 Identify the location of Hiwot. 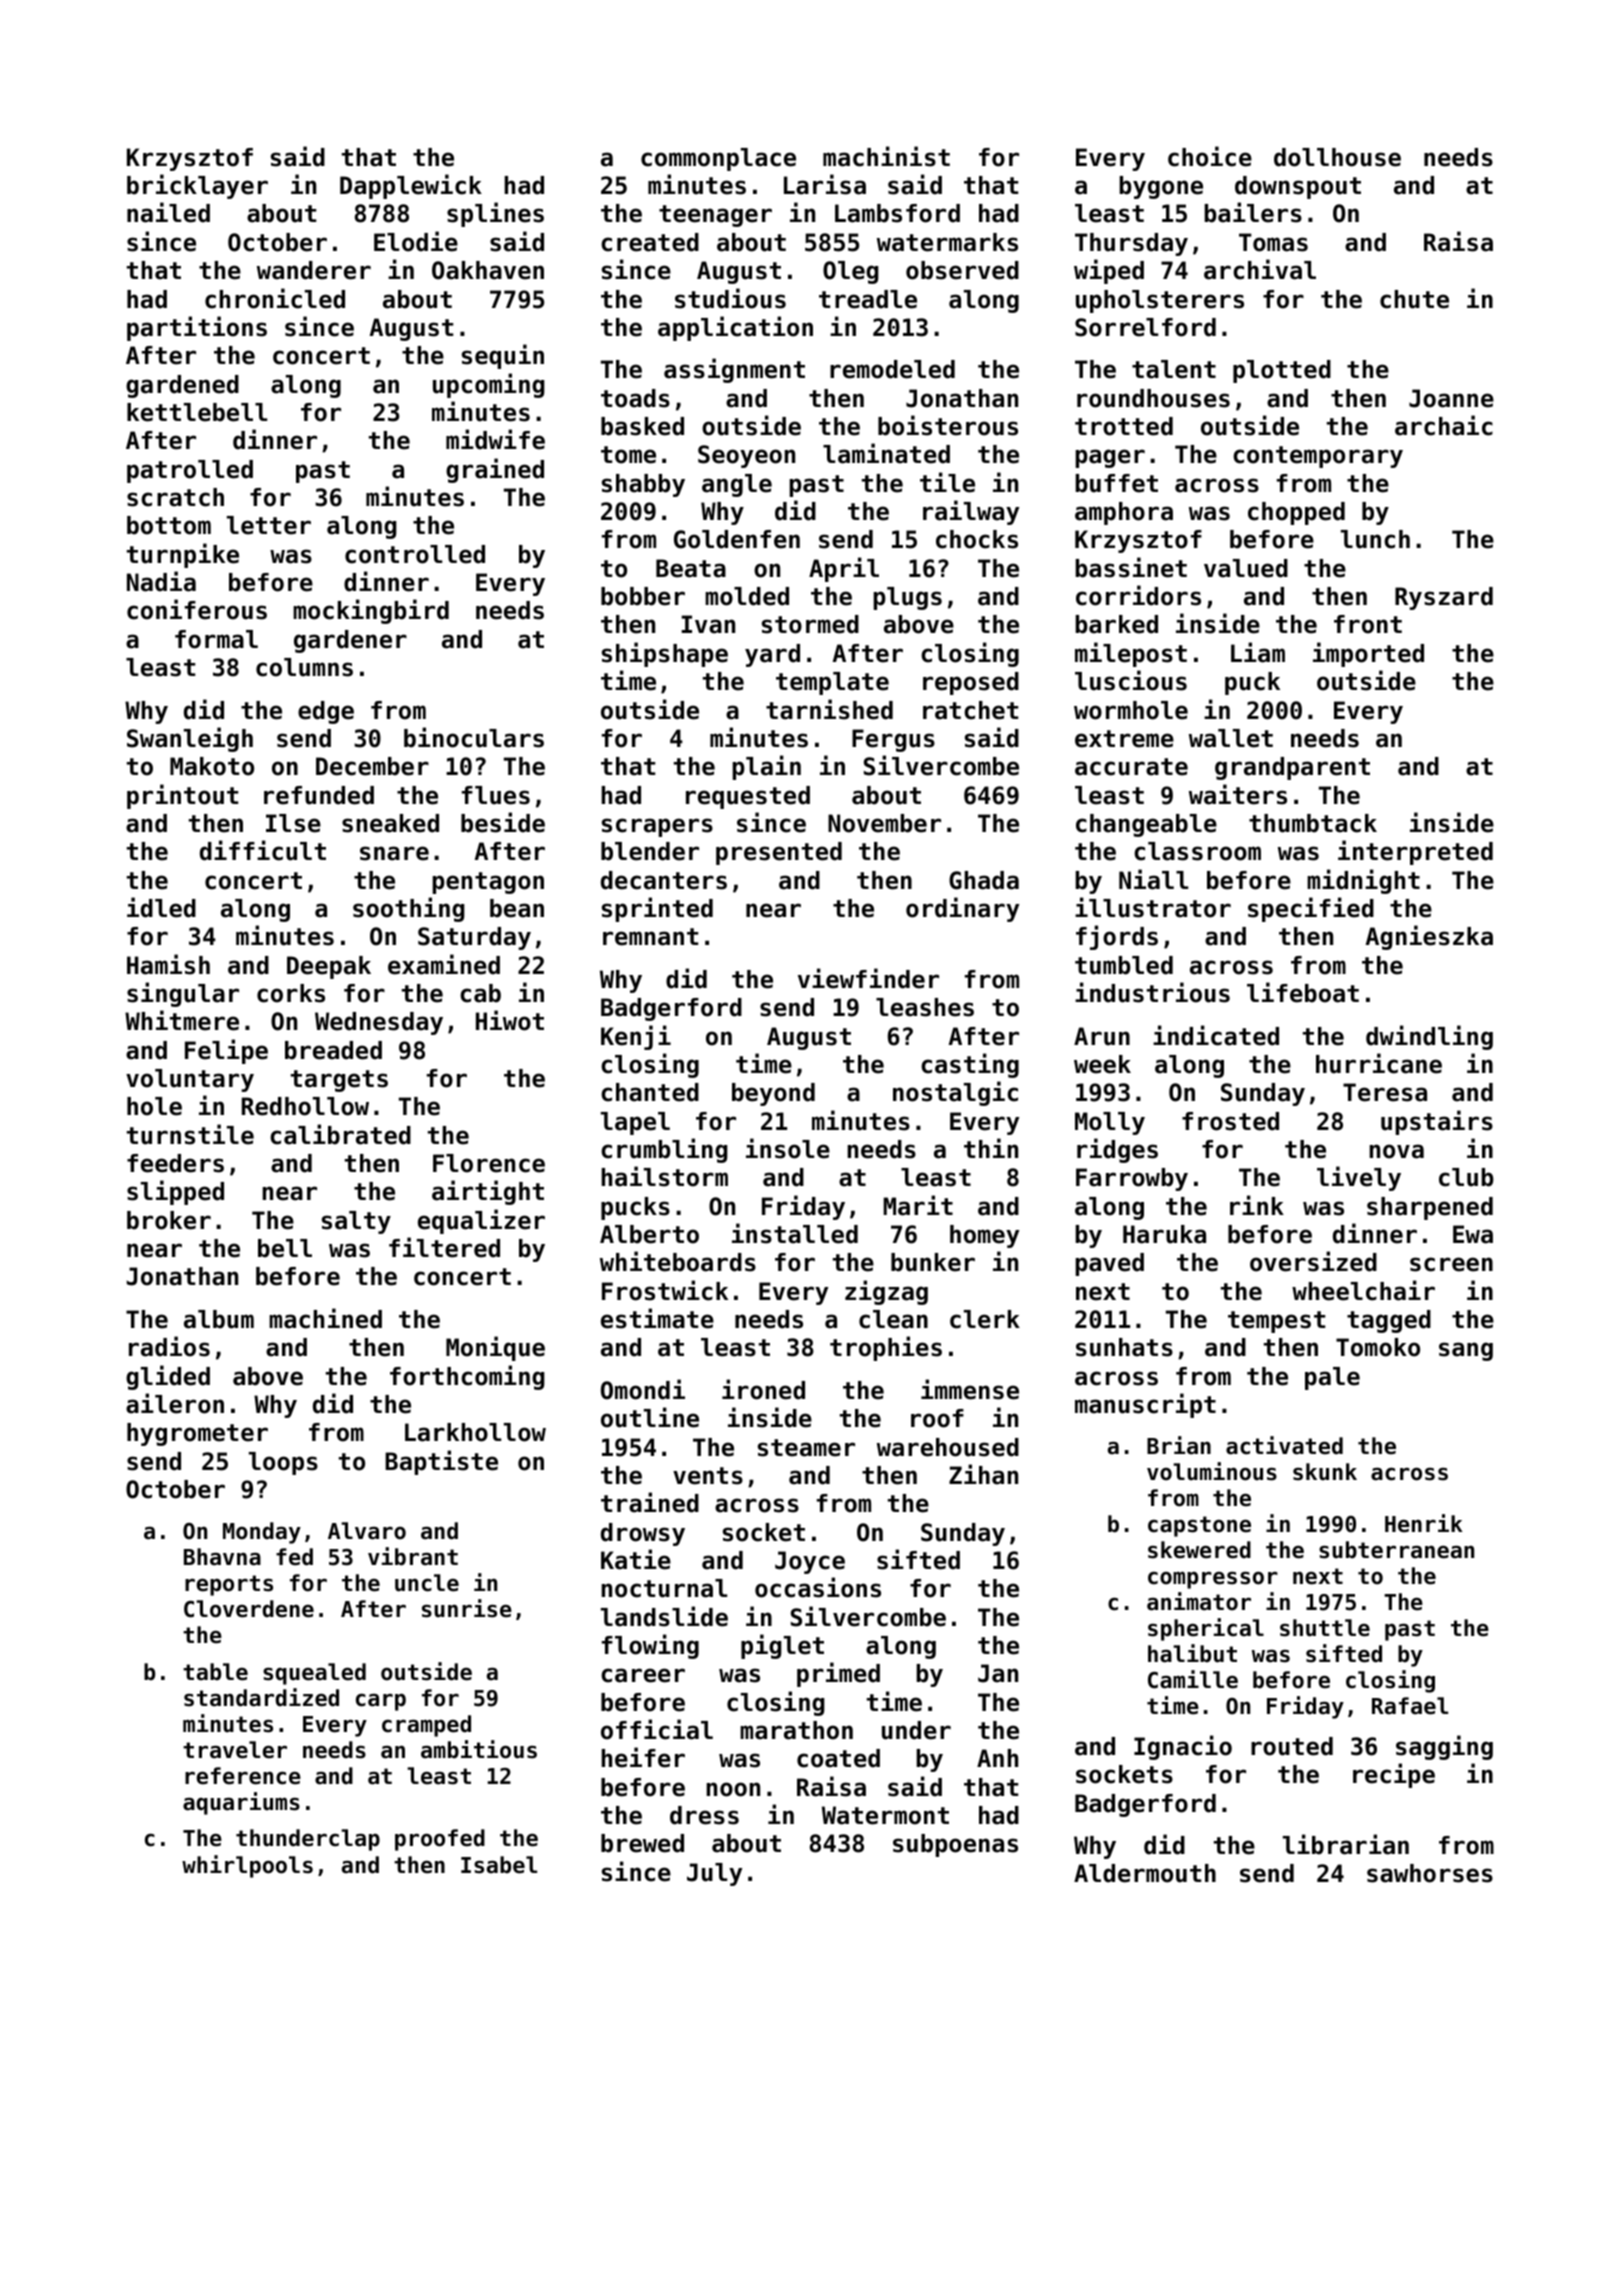
(510, 1020).
